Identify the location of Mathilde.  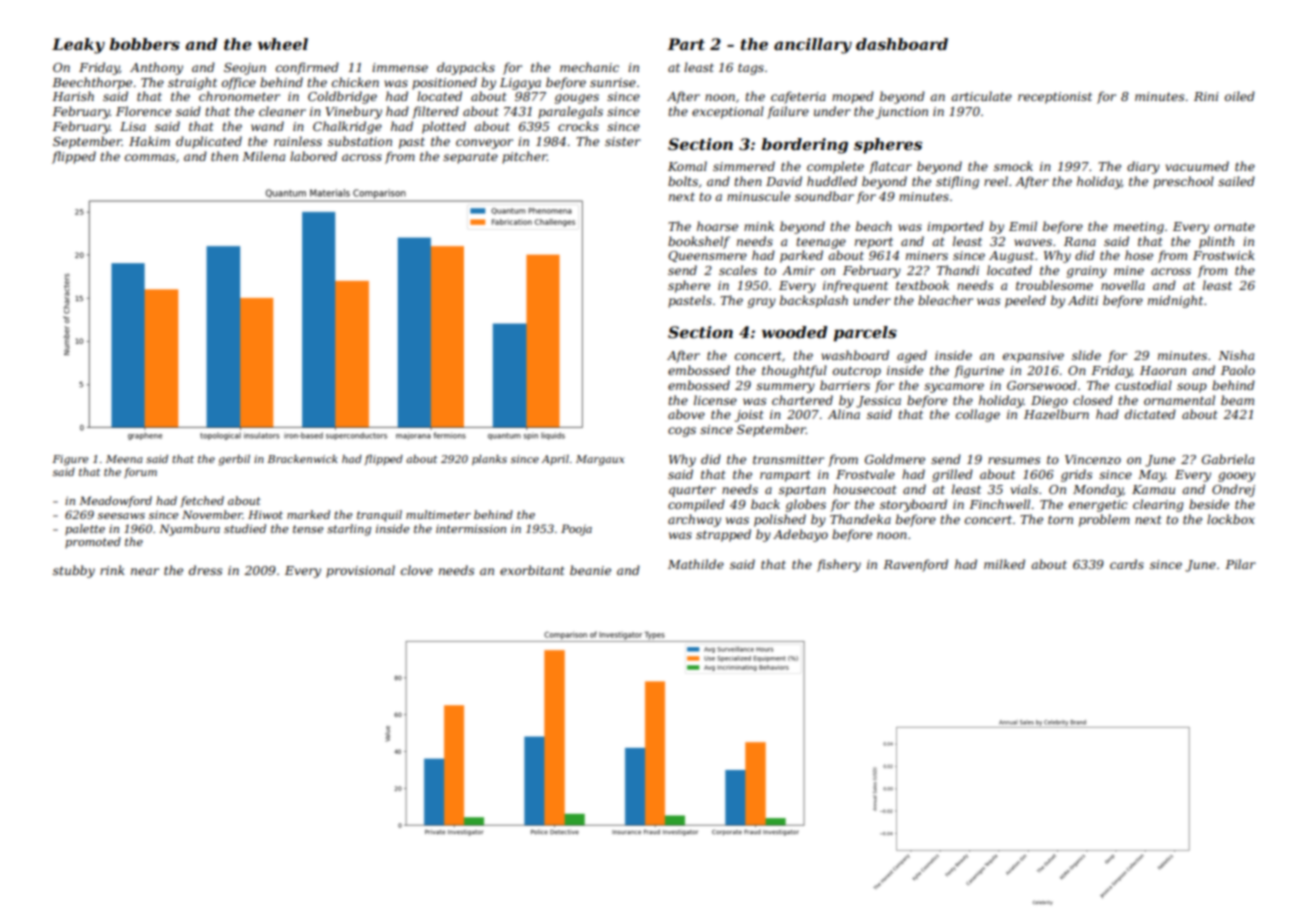
(696, 564).
